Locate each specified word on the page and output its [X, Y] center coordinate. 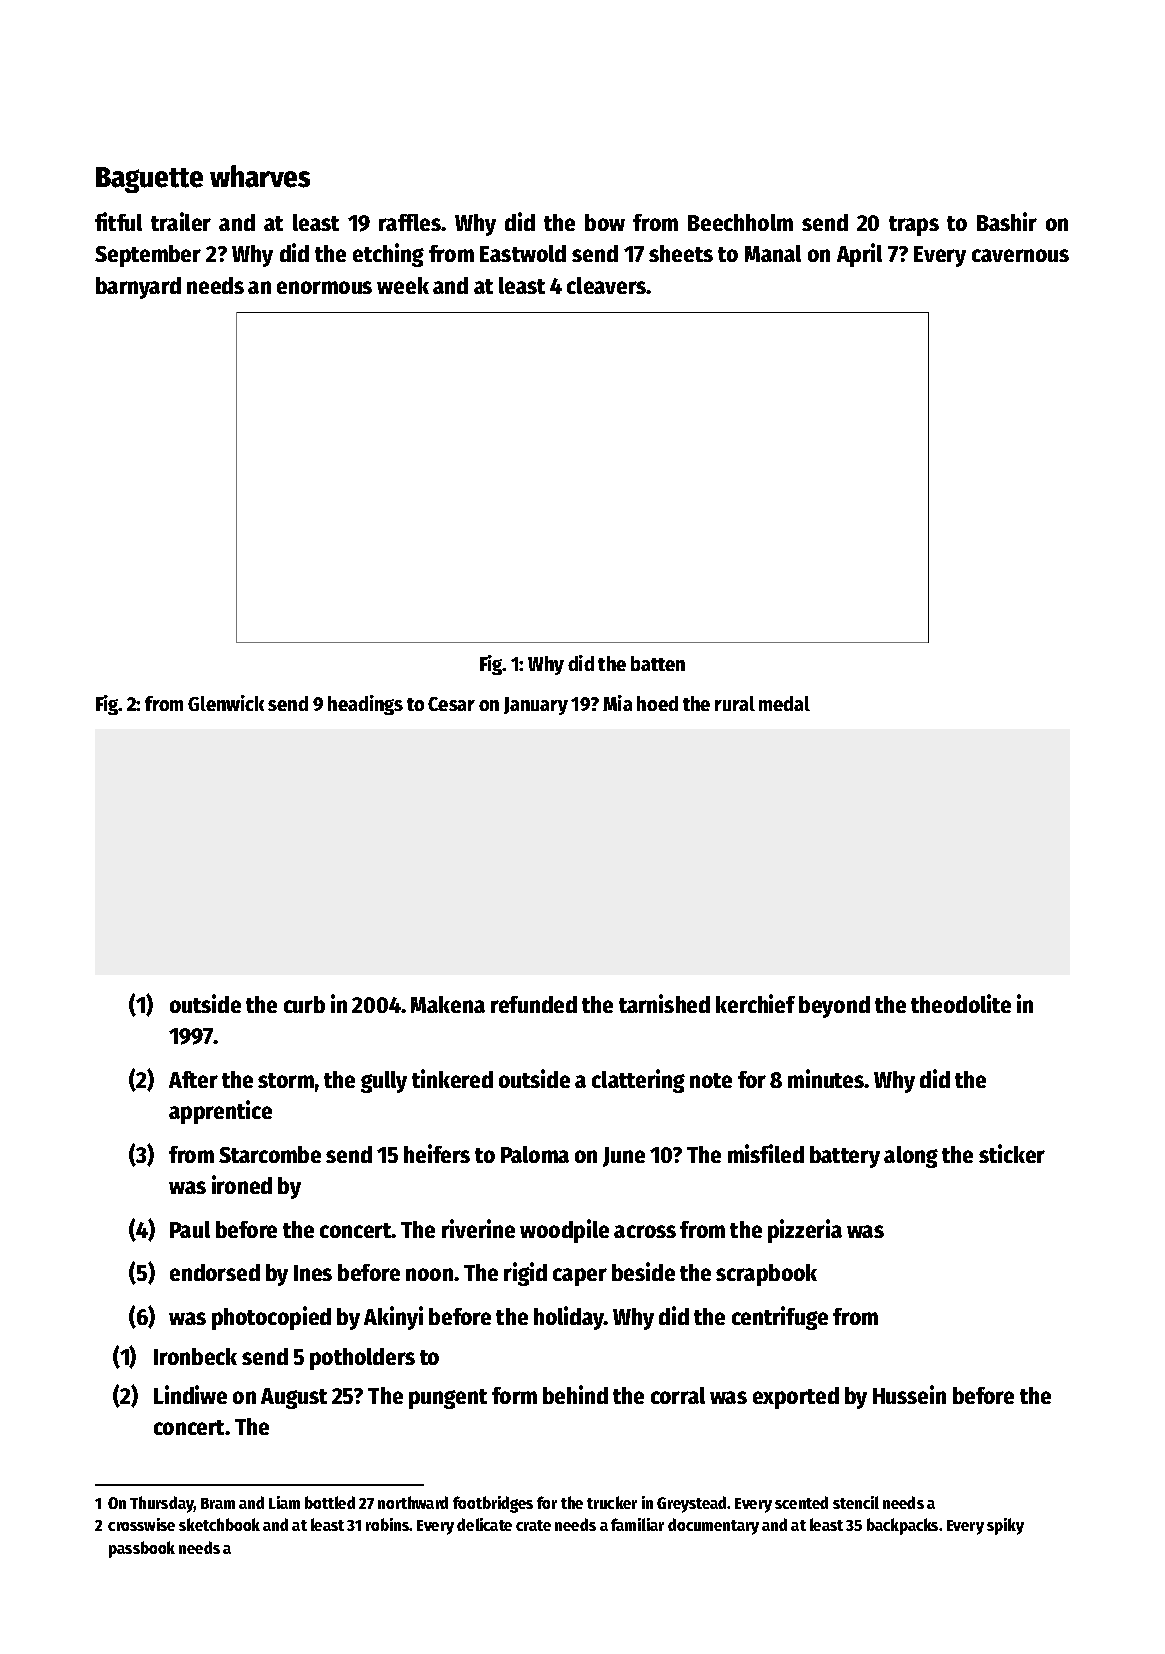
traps [914, 226]
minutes [826, 1078]
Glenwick [226, 703]
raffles [410, 222]
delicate [484, 1524]
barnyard [138, 288]
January [536, 706]
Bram [218, 1503]
